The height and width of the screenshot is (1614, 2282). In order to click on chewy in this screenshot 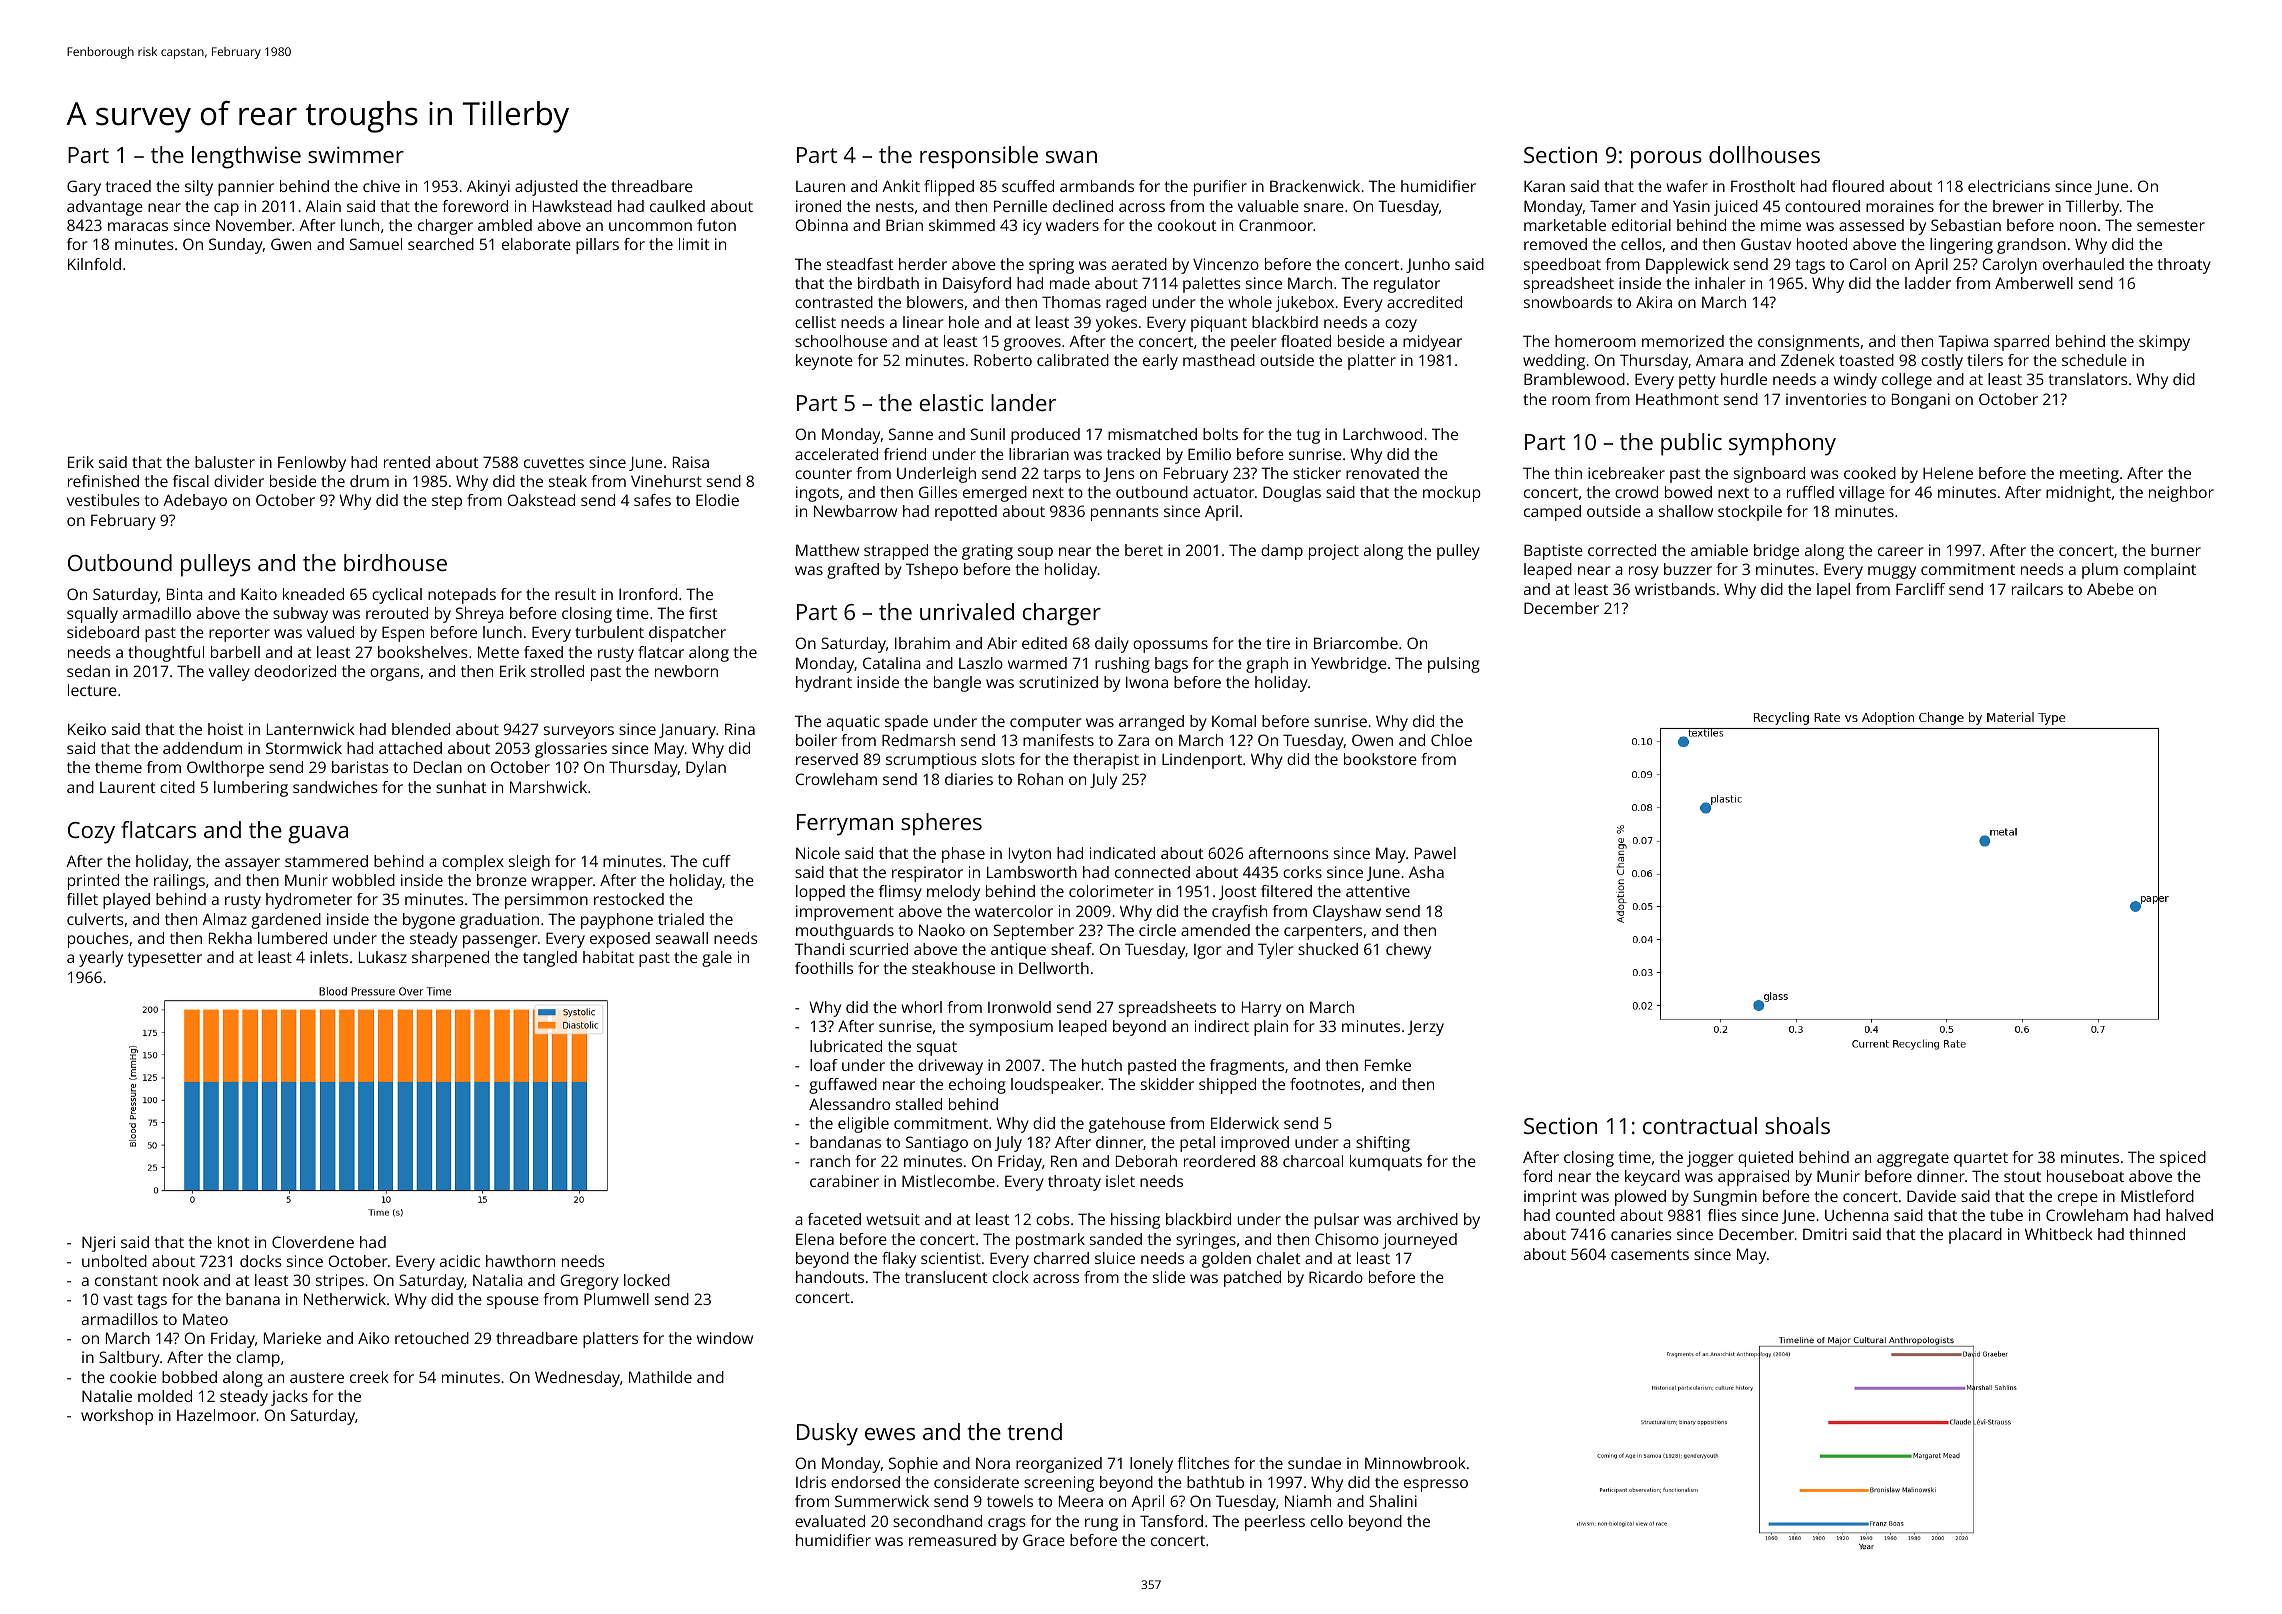, I will do `click(1408, 951)`.
